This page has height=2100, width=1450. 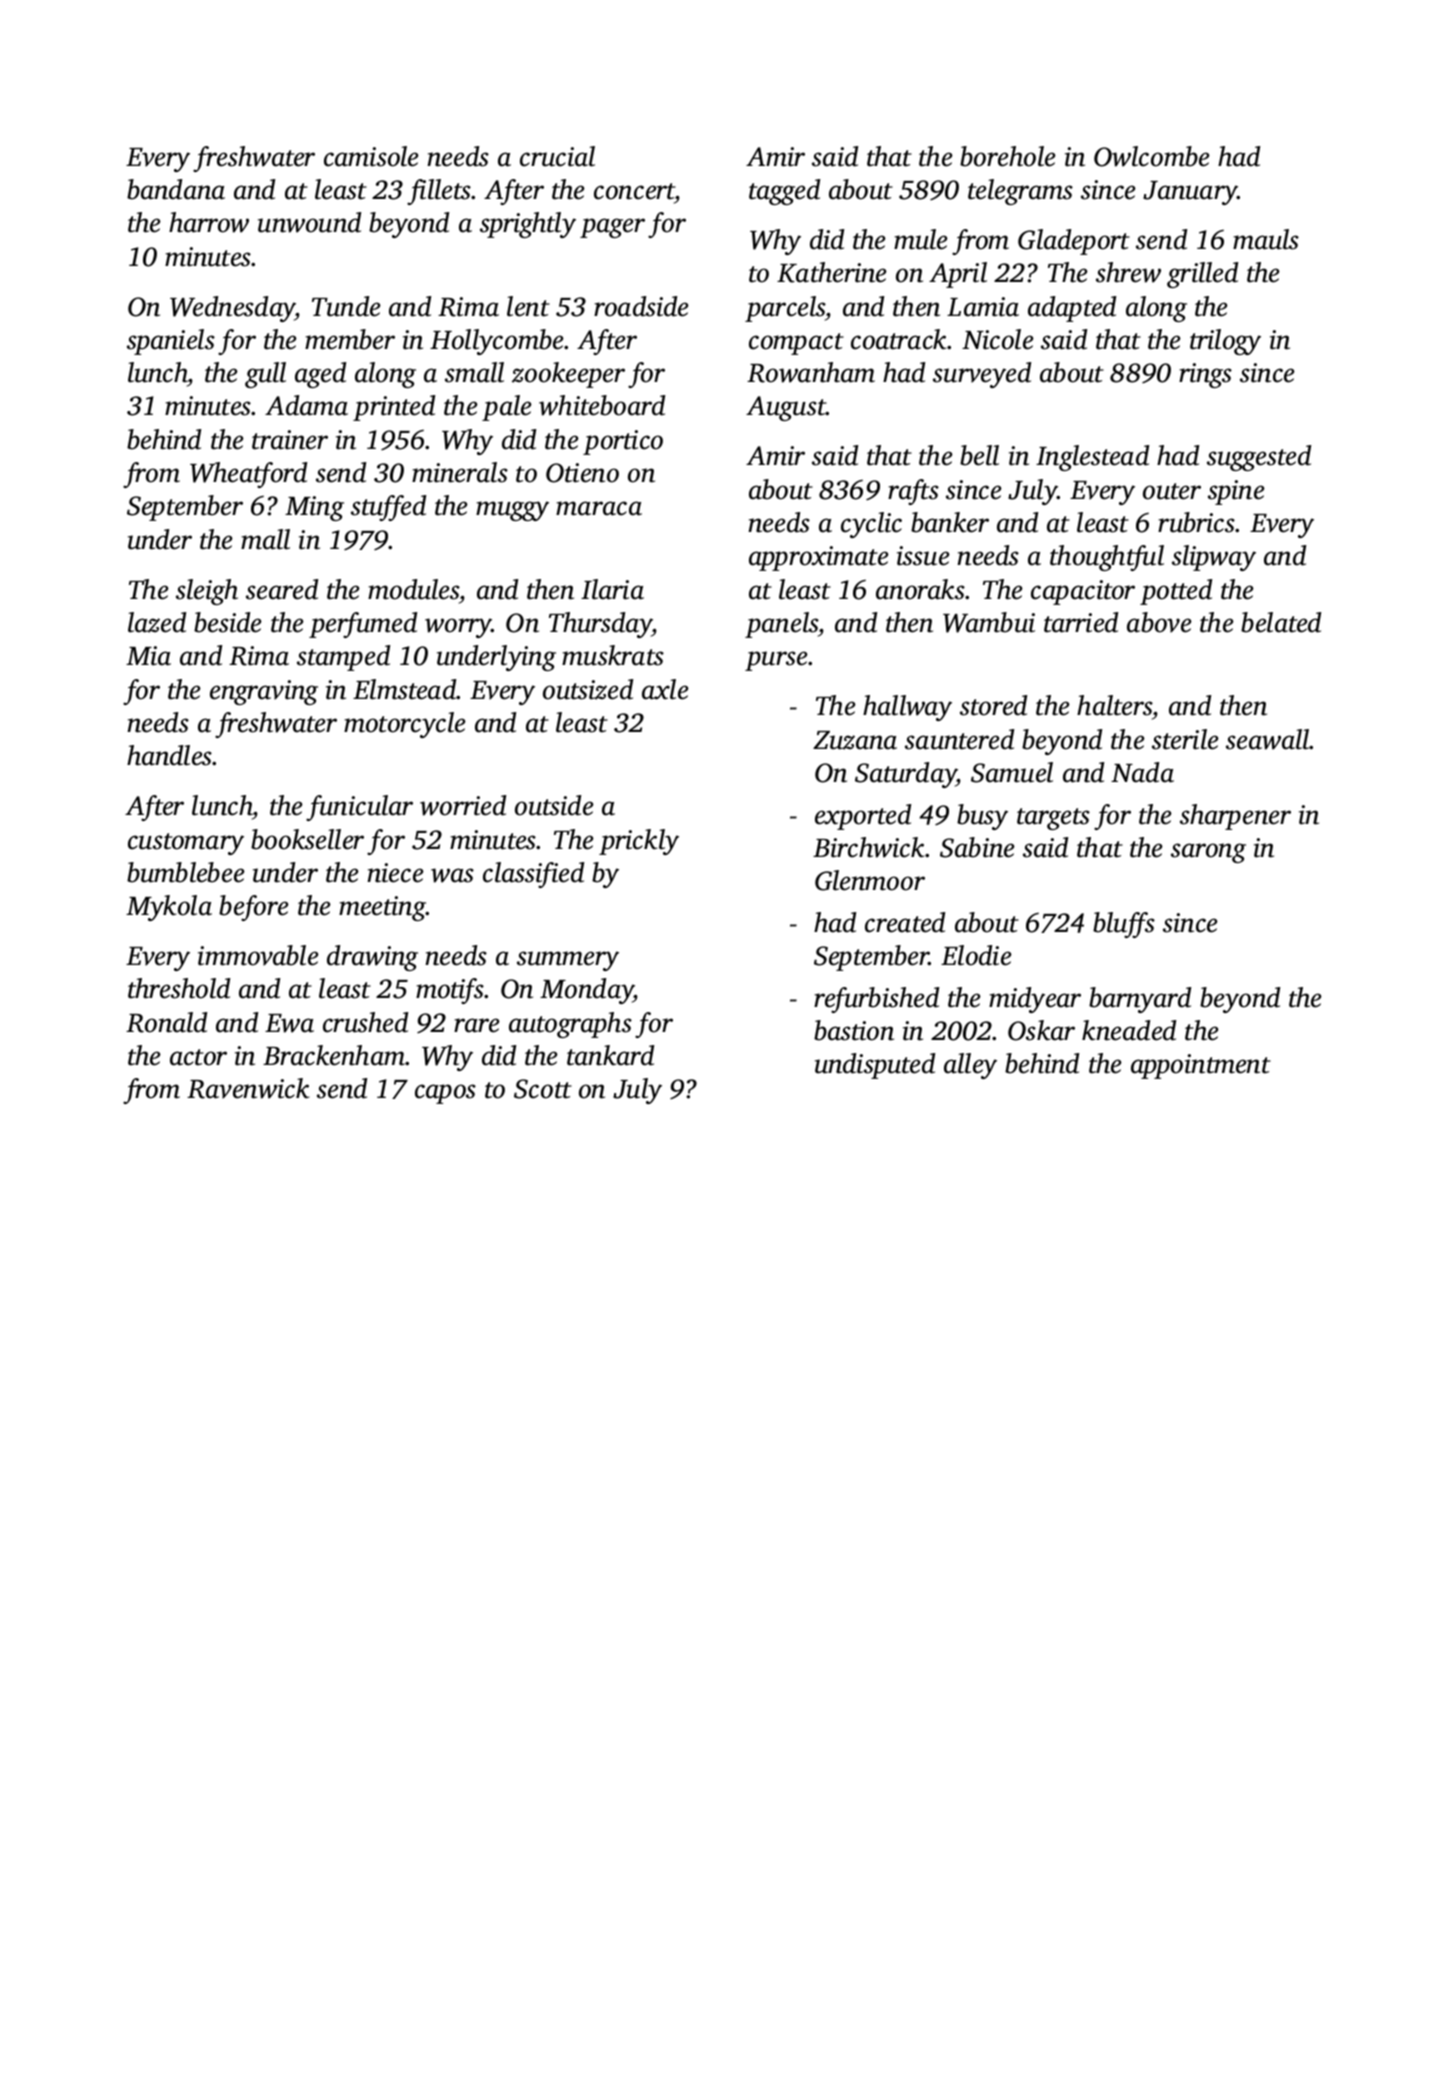 What do you see at coordinates (1114, 705) in the page?
I see `halters` at bounding box center [1114, 705].
